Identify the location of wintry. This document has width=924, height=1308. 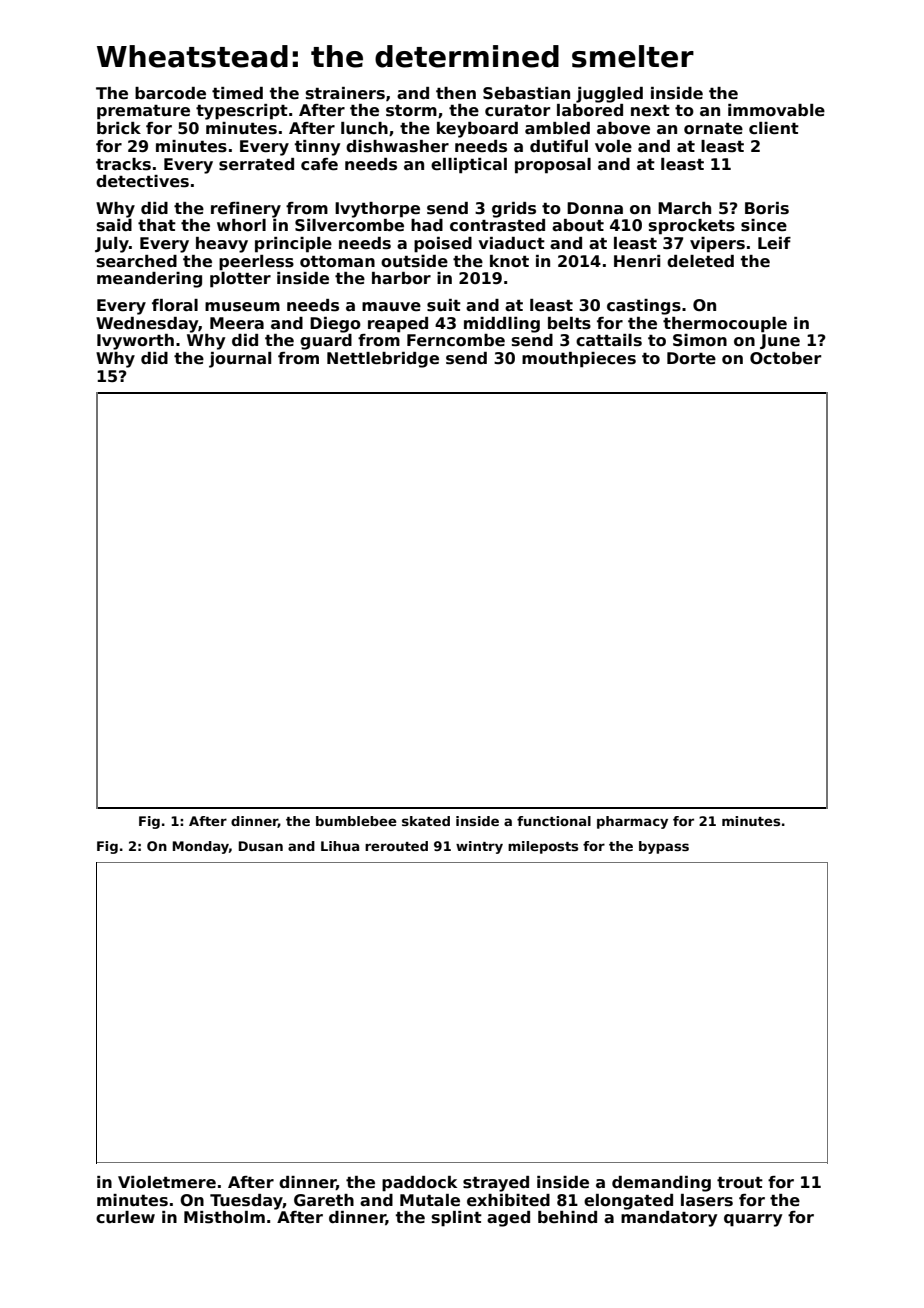
(479, 847).
